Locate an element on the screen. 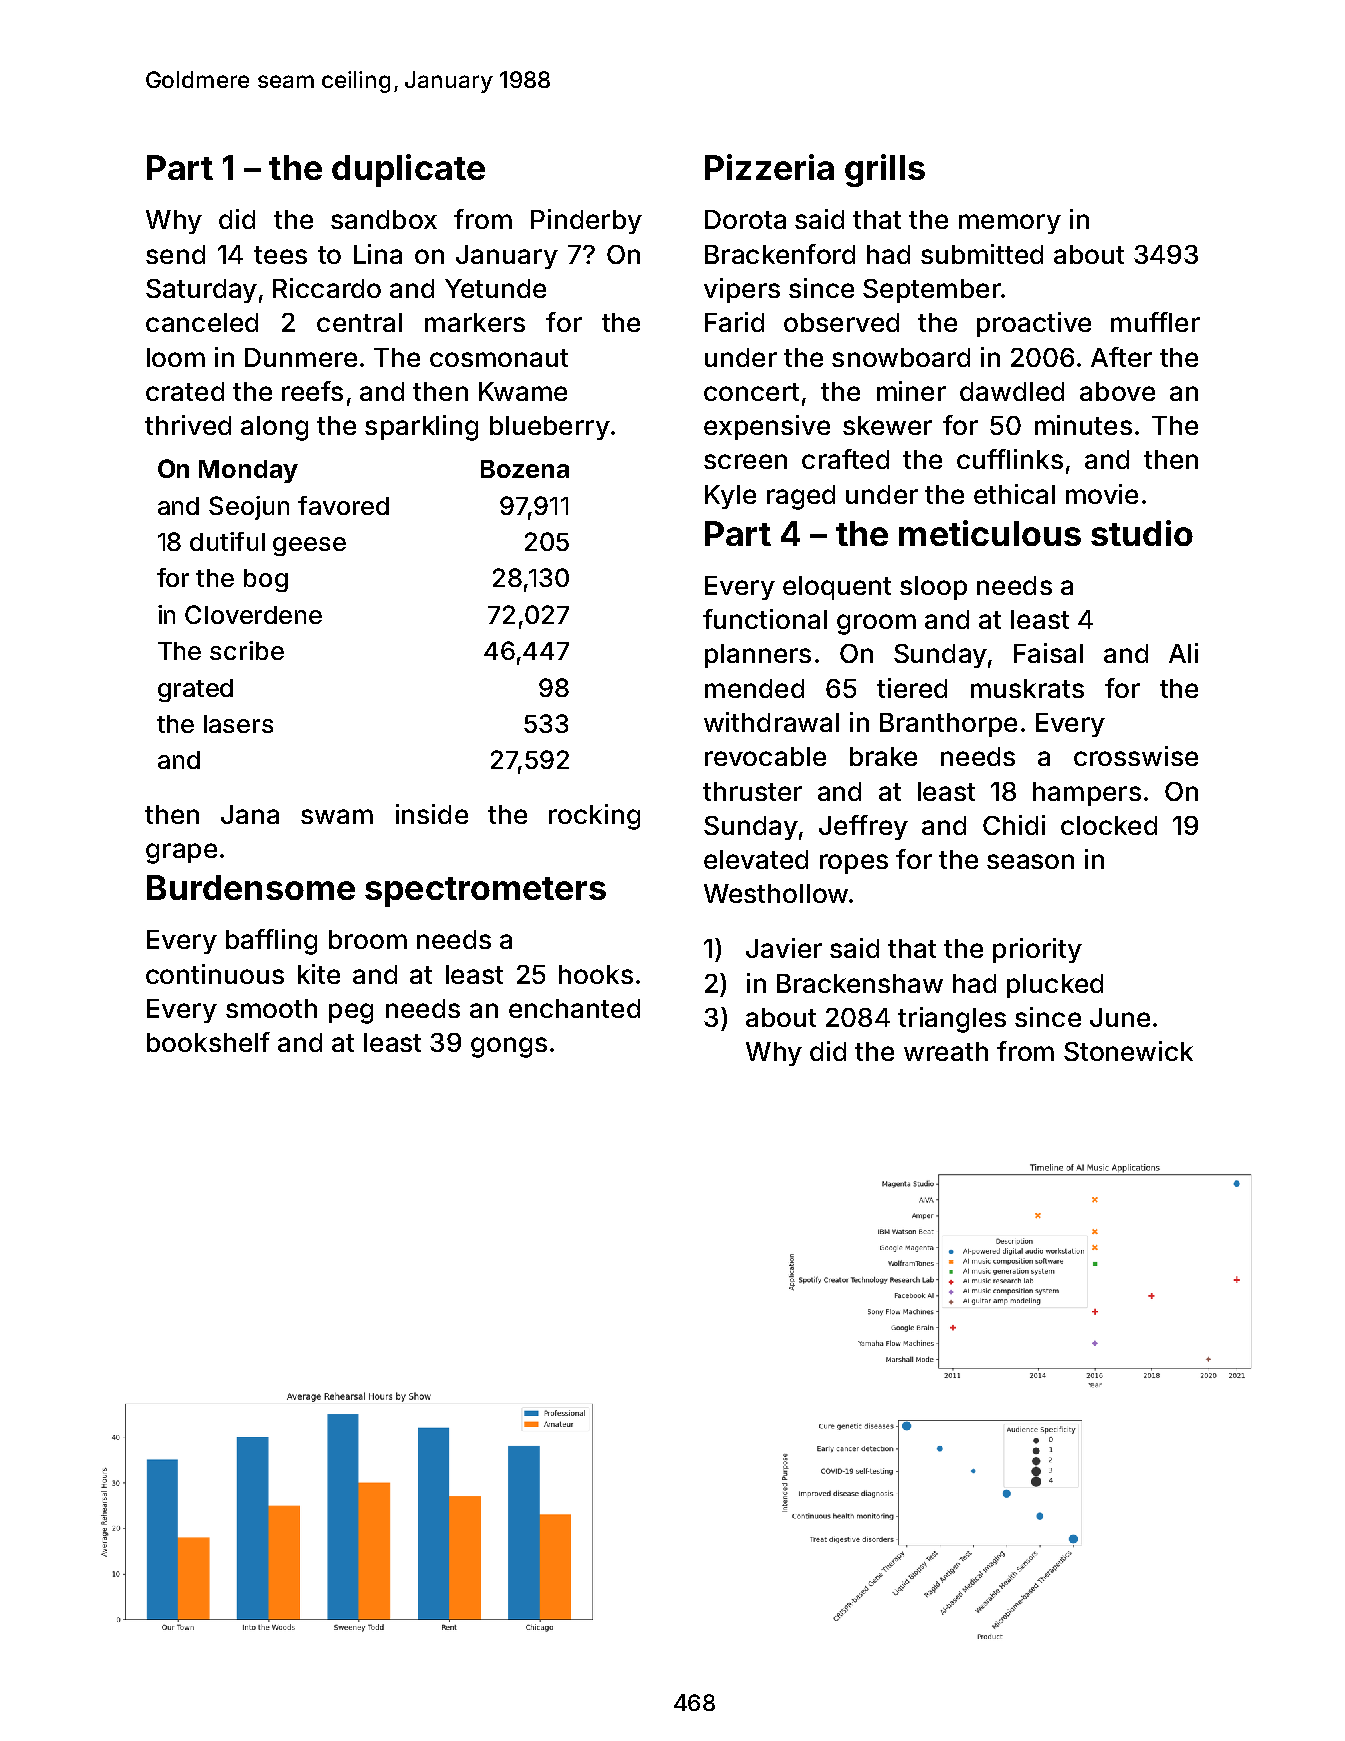  planners is located at coordinates (758, 656).
